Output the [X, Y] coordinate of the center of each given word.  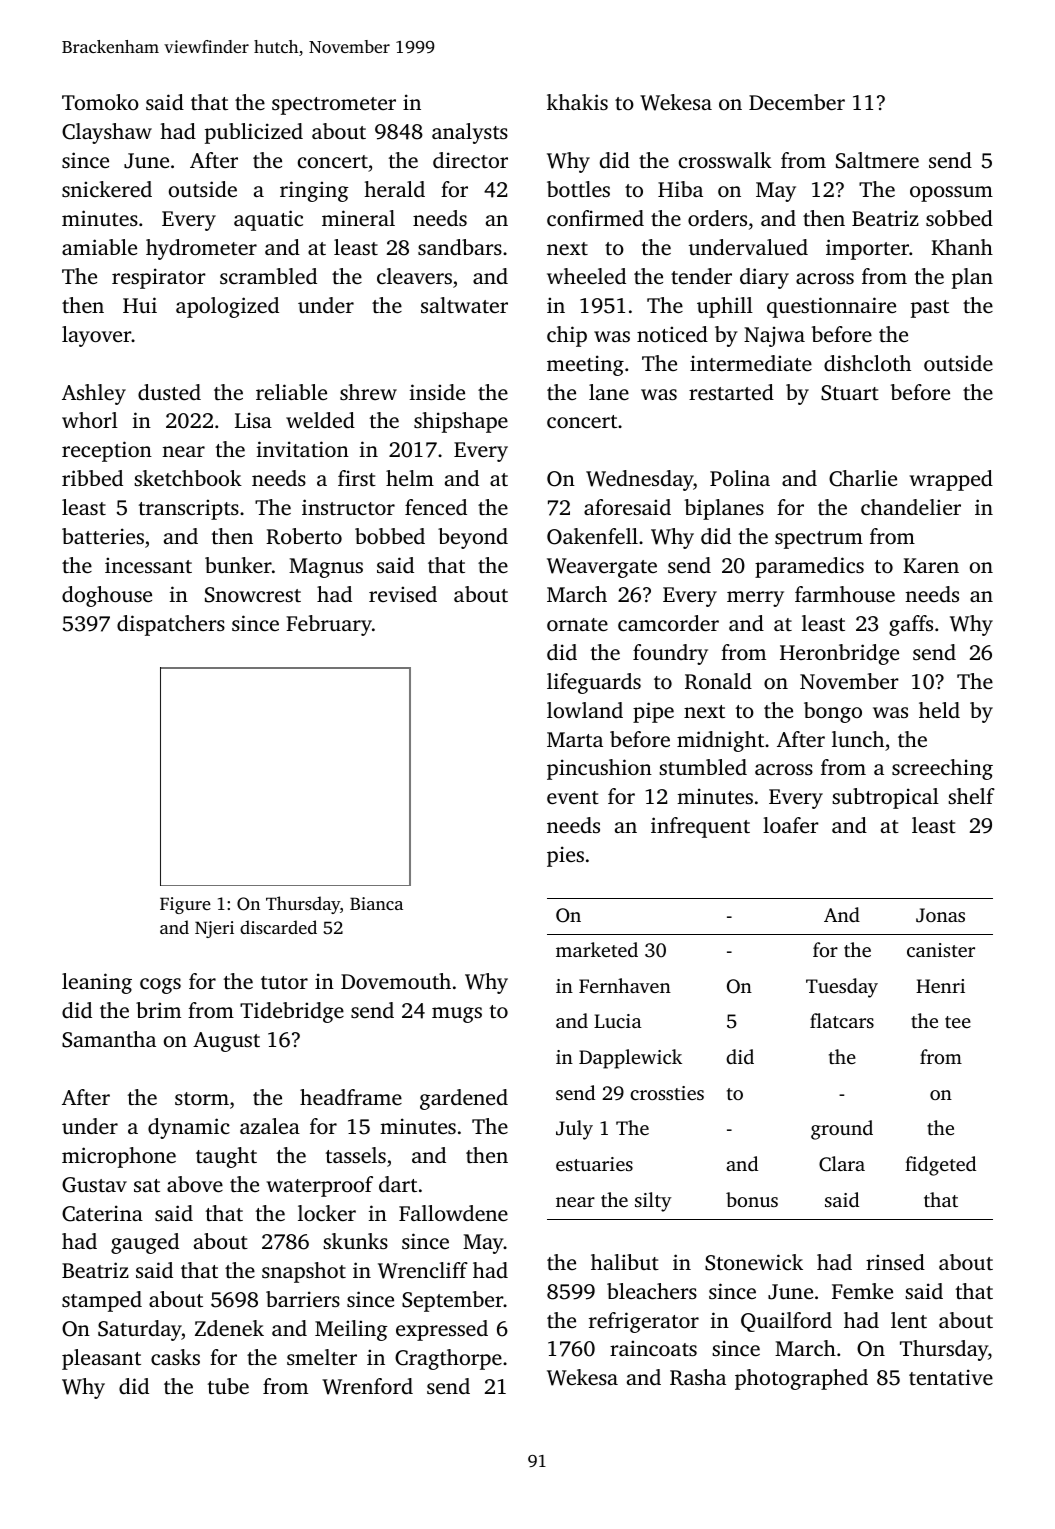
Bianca [376, 903]
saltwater [464, 305]
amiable [99, 247]
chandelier [911, 507]
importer [867, 249]
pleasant [101, 1359]
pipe [653, 712]
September [452, 1301]
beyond [473, 538]
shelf [971, 796]
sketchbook [188, 478]
